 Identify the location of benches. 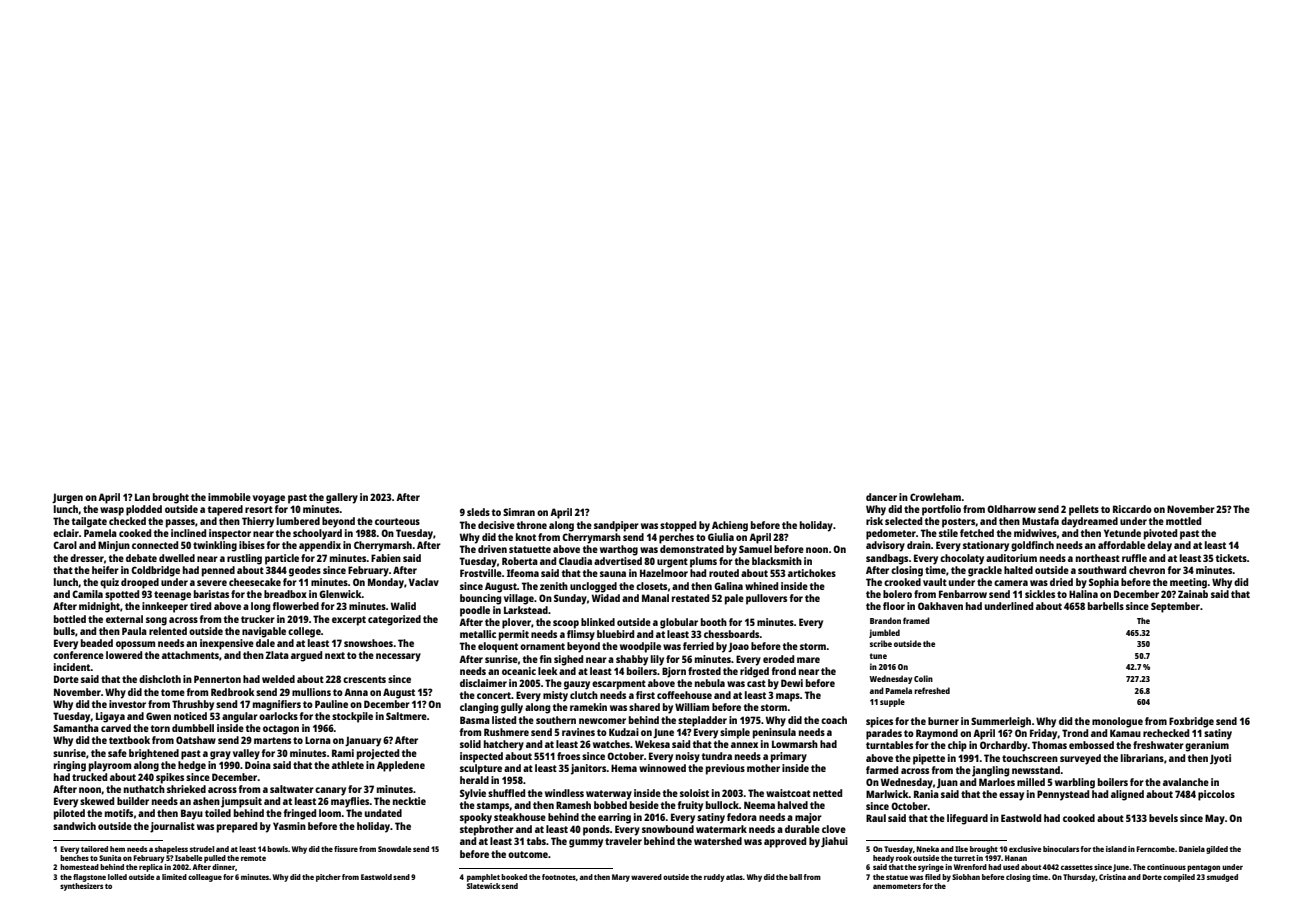
(74, 858).
